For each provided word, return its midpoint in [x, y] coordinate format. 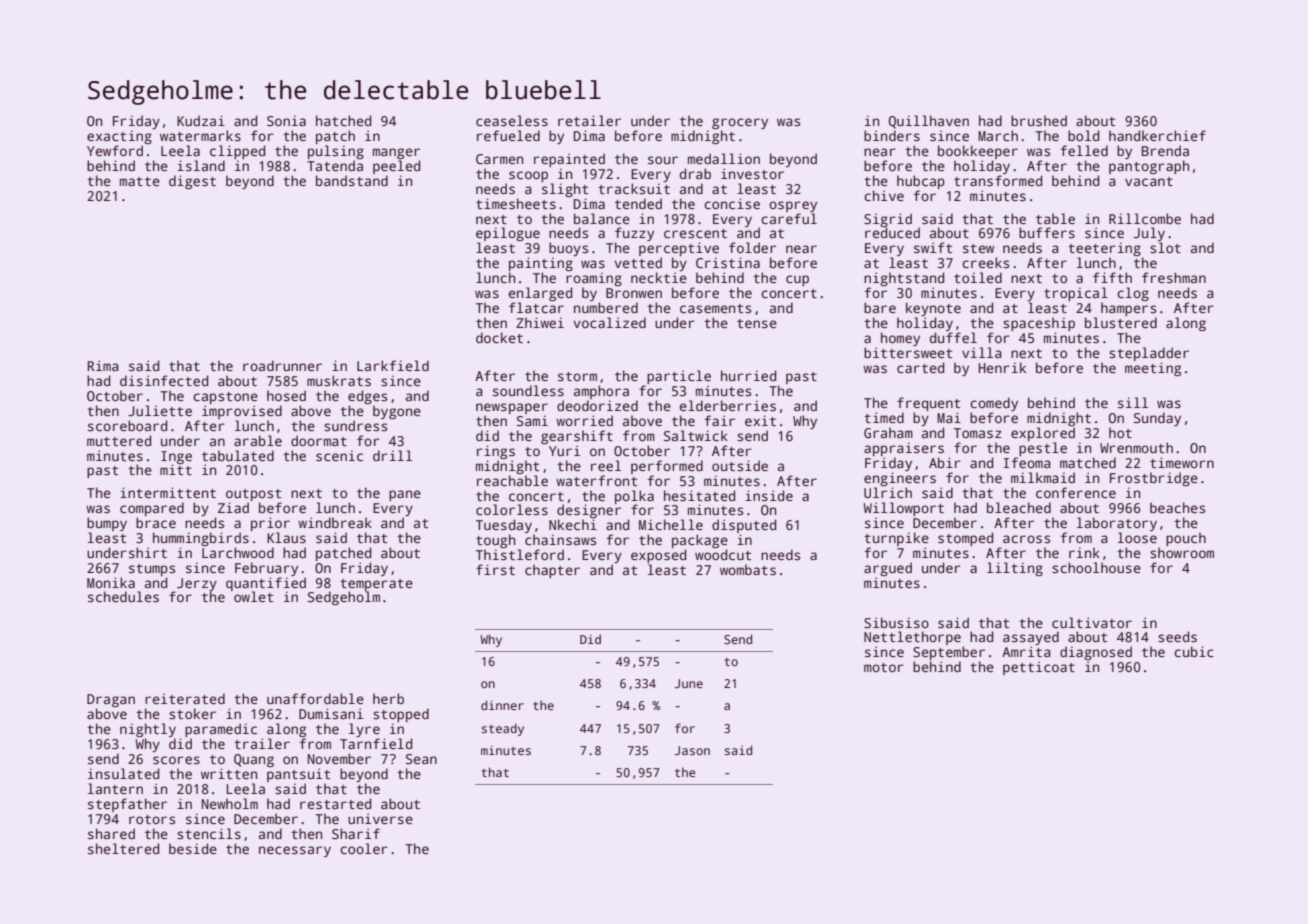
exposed [658, 556]
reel [606, 465]
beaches [1177, 507]
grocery [740, 123]
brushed [1039, 120]
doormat [319, 440]
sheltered [123, 848]
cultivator [1092, 622]
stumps [152, 570]
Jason [692, 750]
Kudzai [201, 120]
